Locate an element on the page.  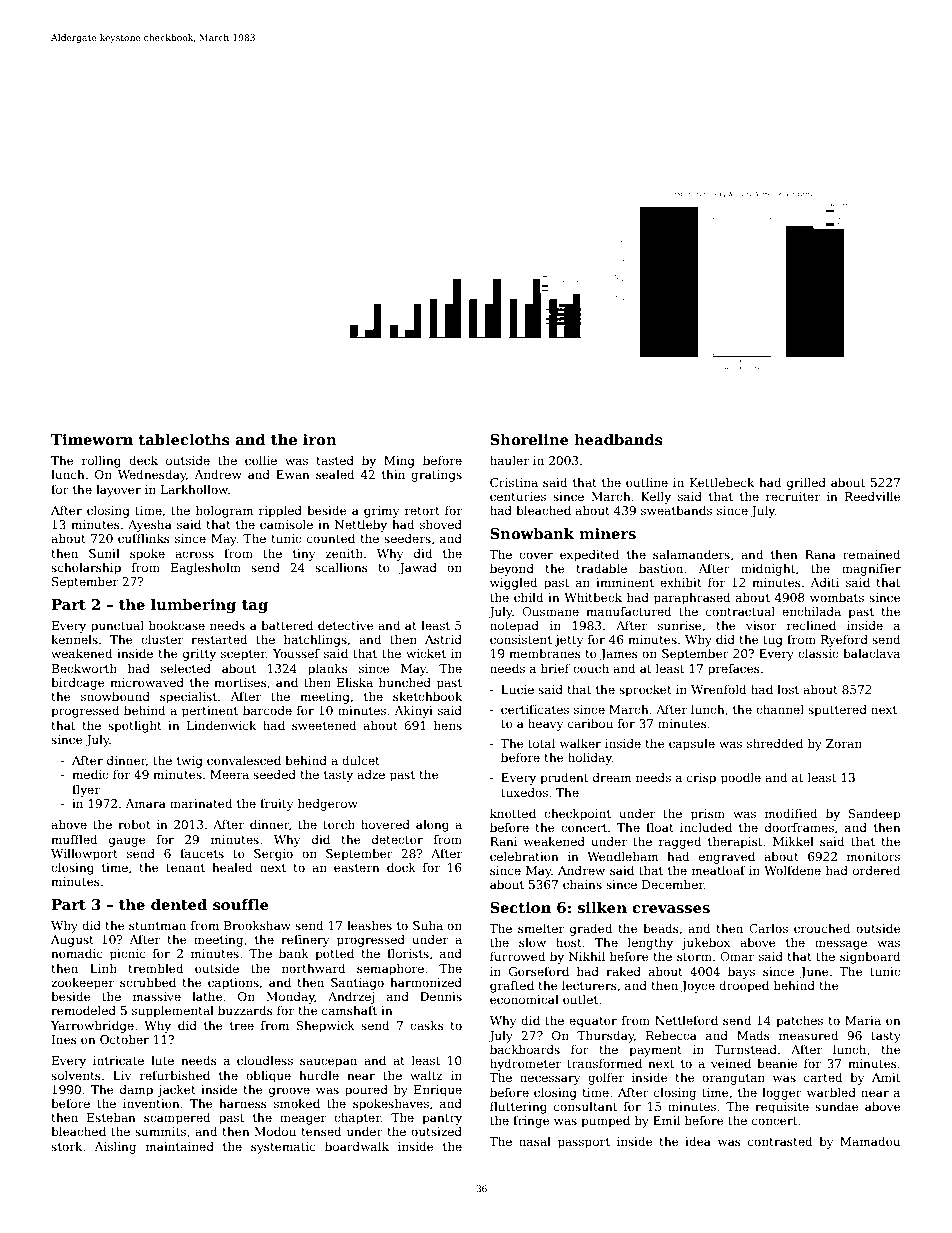
message is located at coordinates (841, 945).
